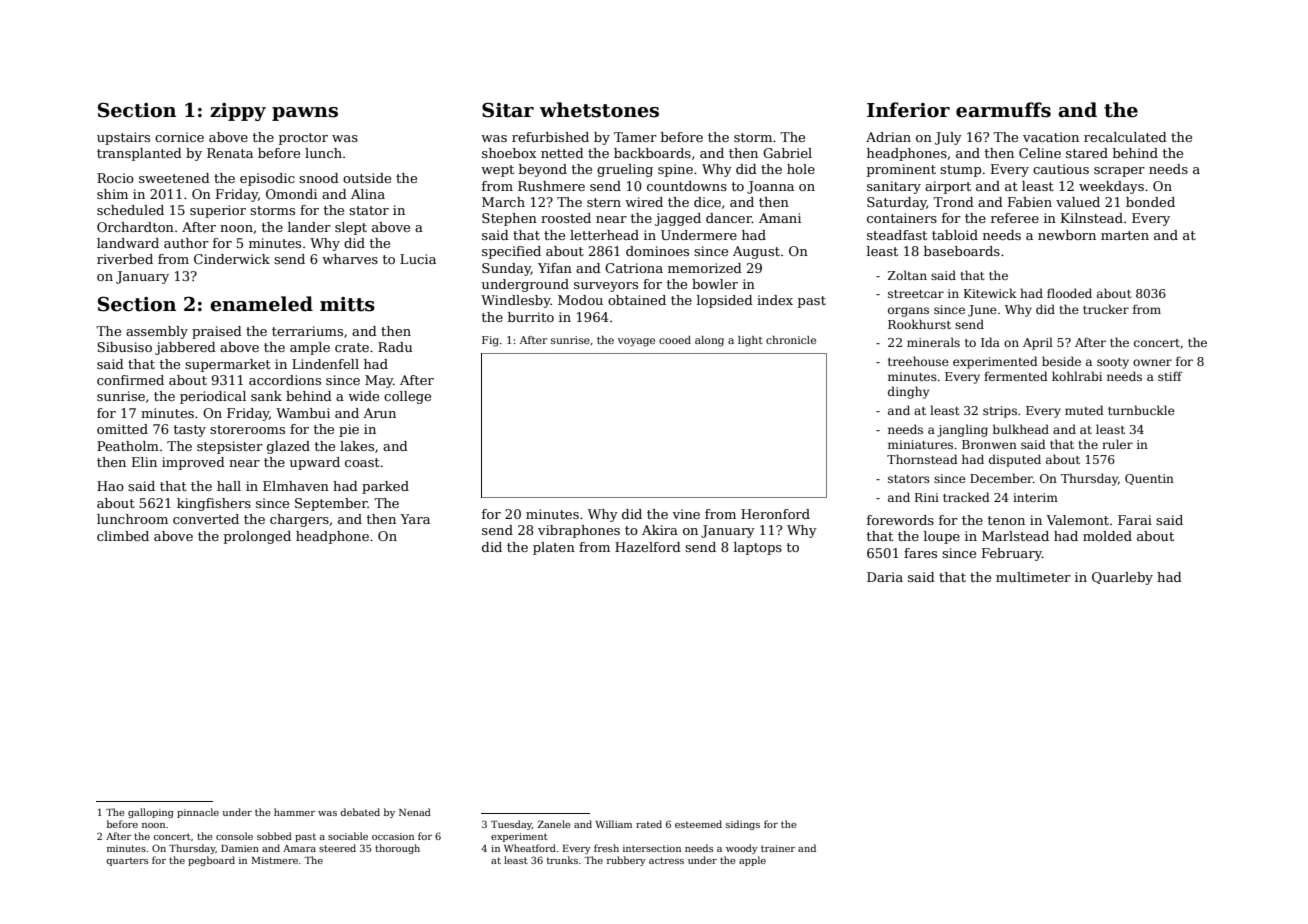 This screenshot has width=1308, height=924. I want to click on vine, so click(686, 514).
